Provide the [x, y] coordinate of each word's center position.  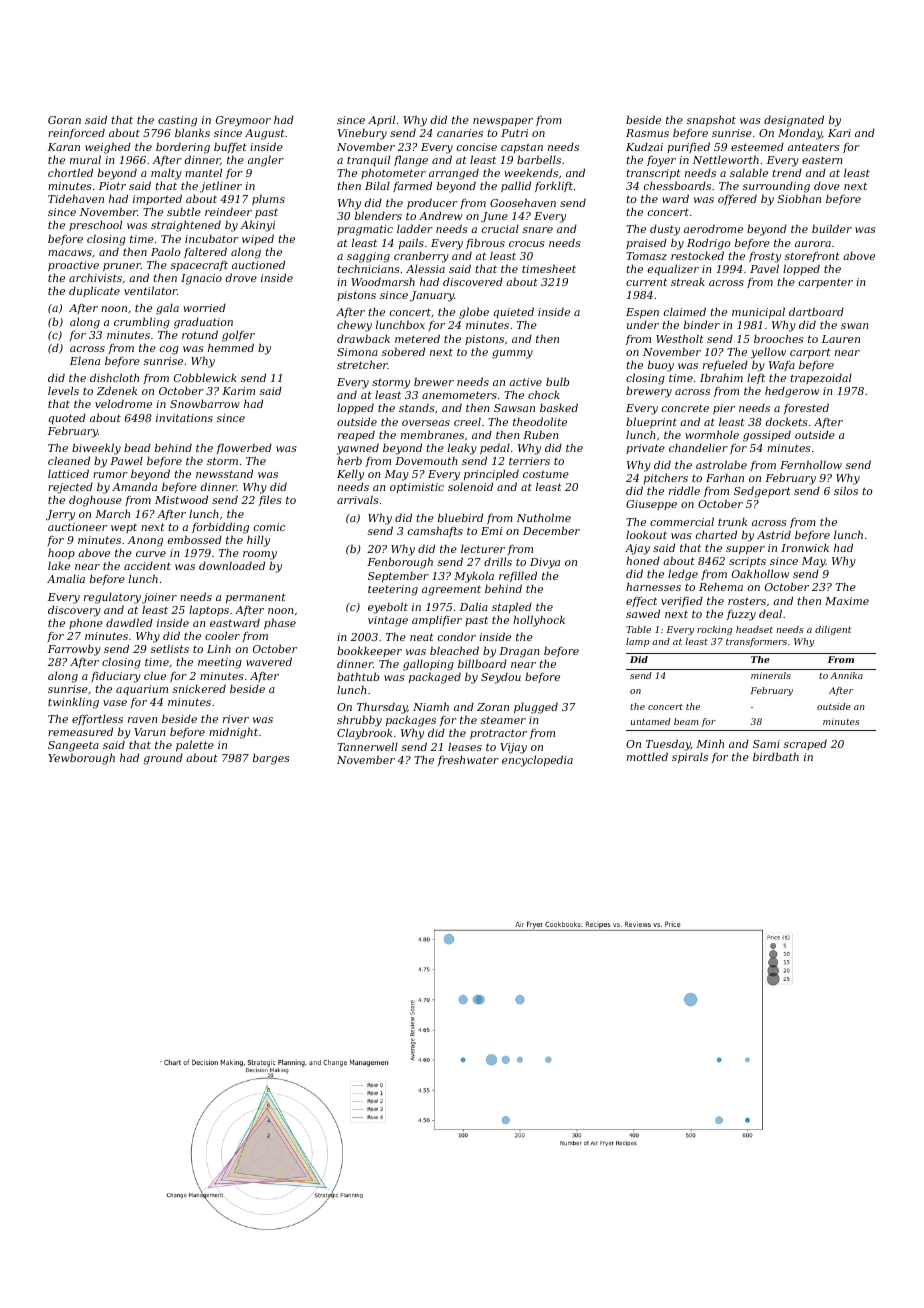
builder [832, 228]
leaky [462, 449]
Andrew [440, 215]
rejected [70, 488]
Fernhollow [811, 464]
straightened [186, 226]
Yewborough [81, 759]
